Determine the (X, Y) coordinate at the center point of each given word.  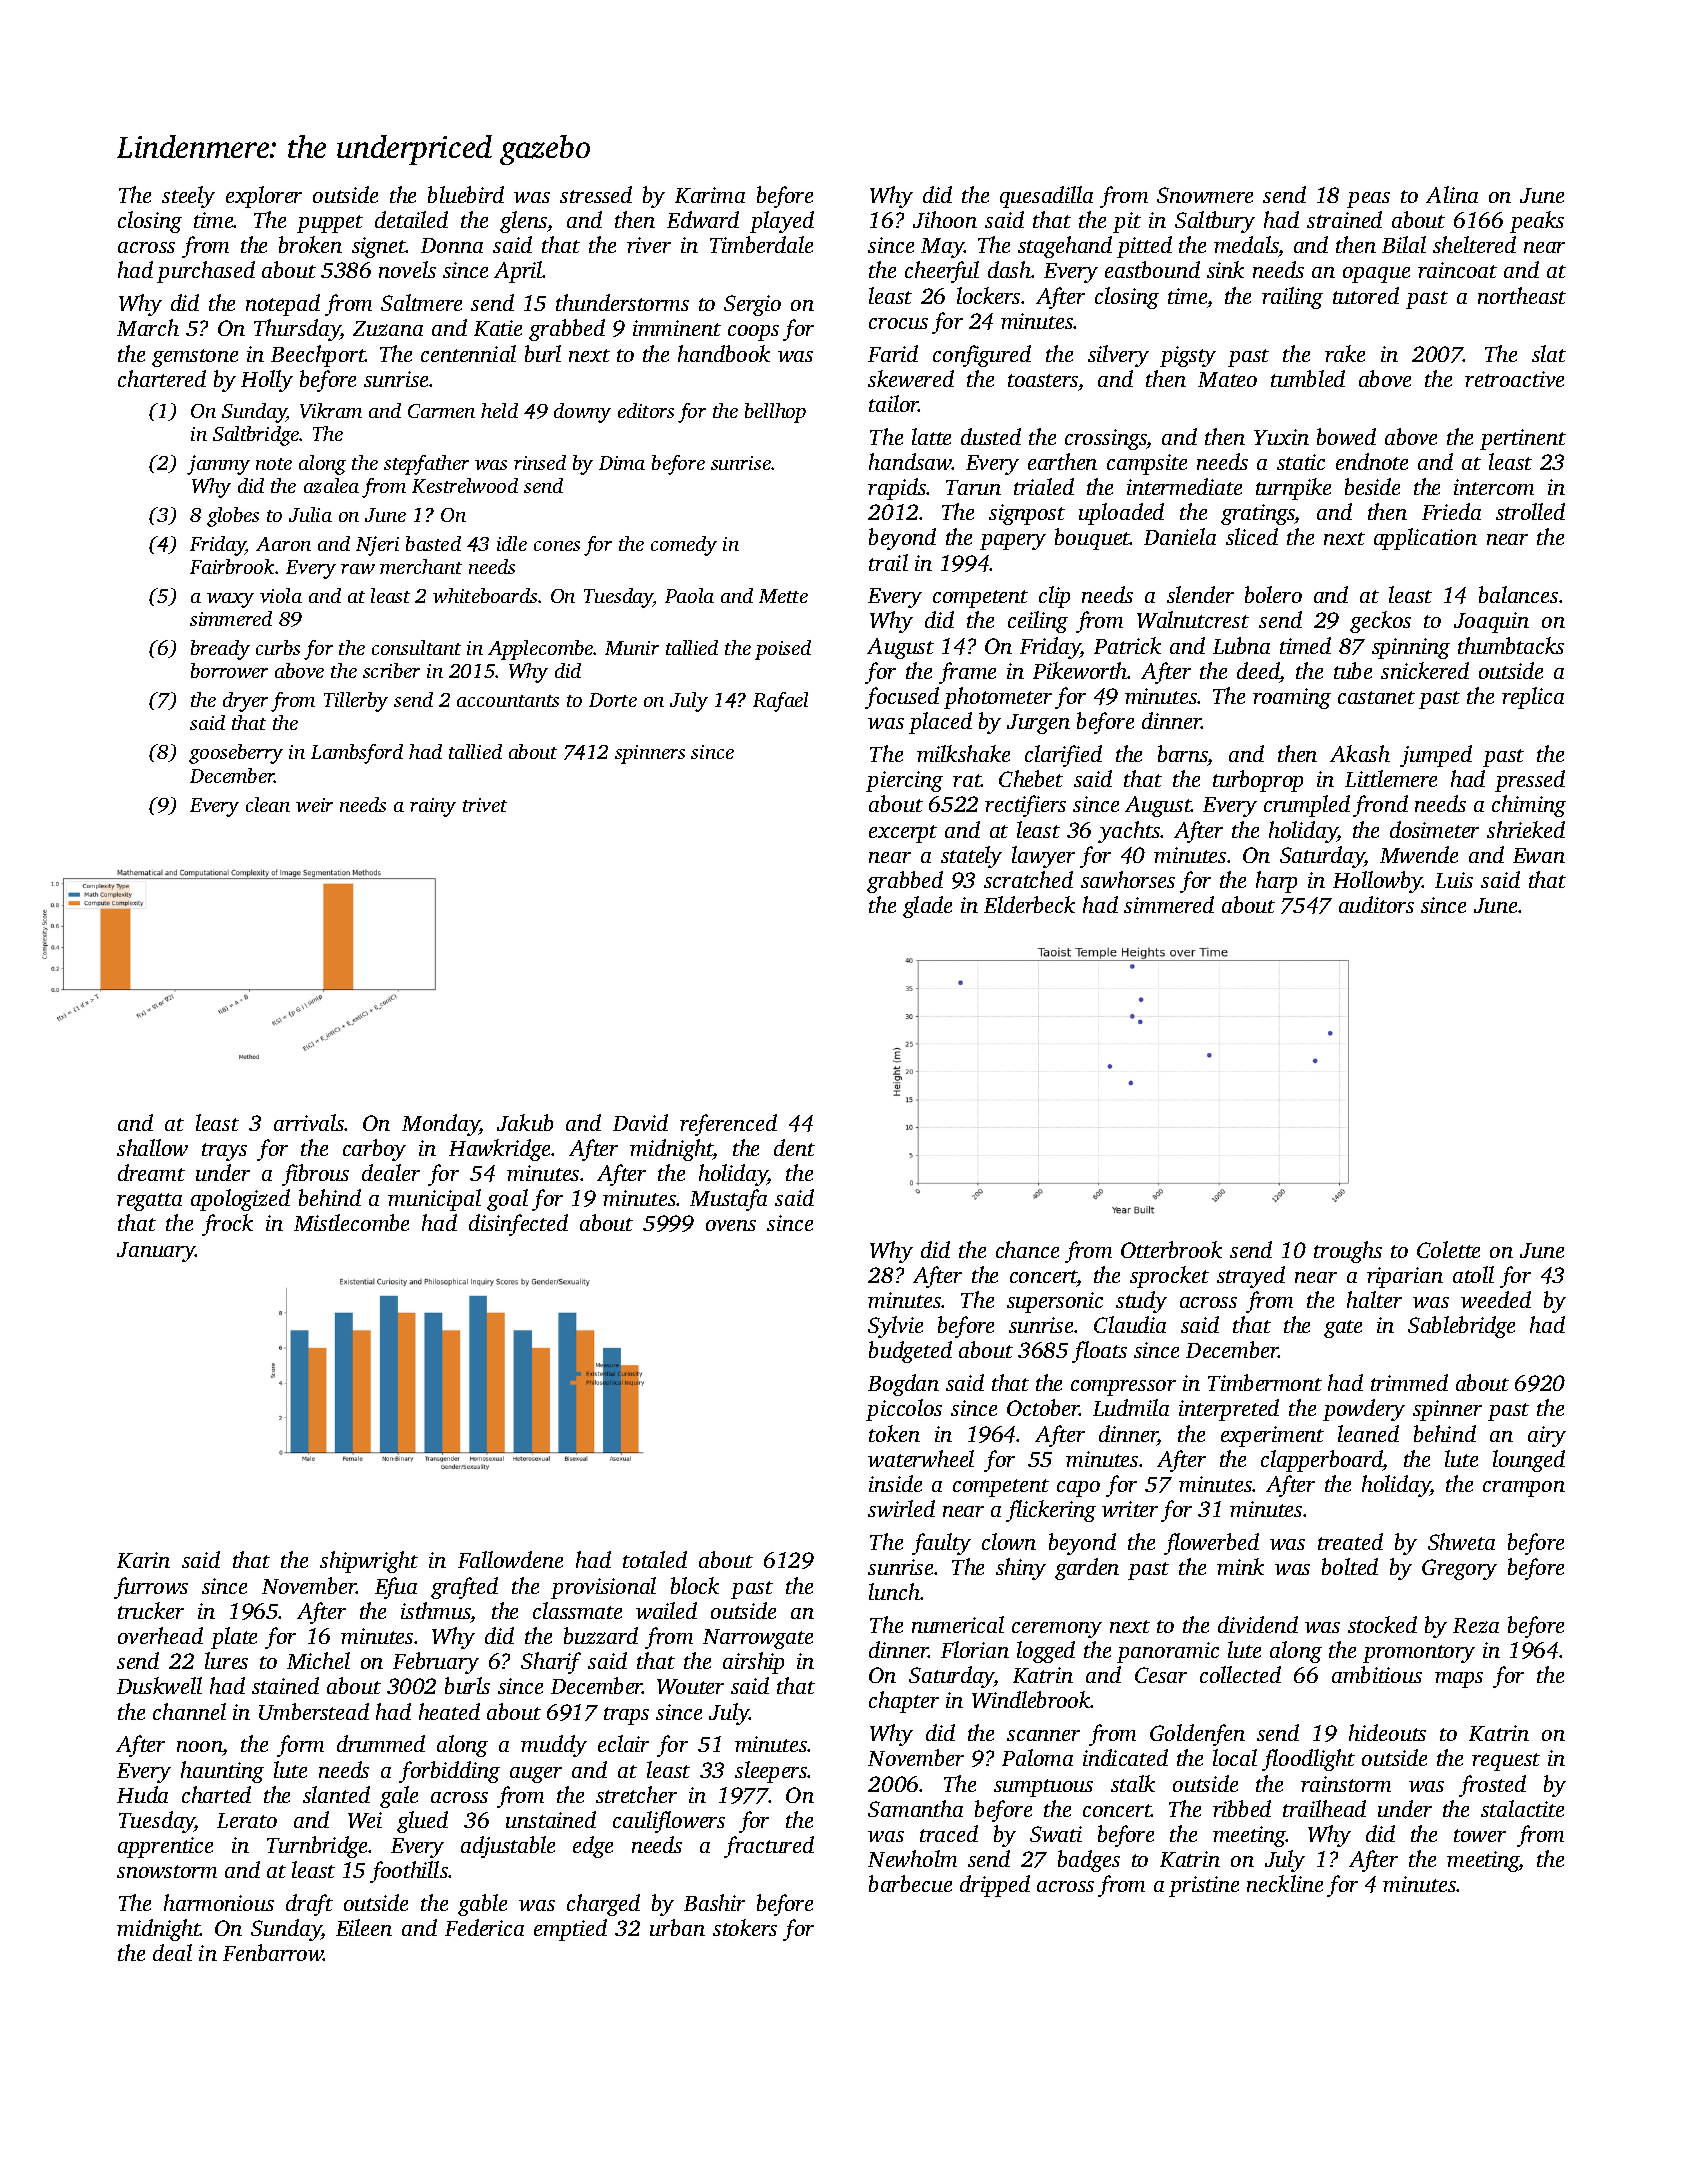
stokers (745, 1927)
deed (1258, 670)
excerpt (903, 834)
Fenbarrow (273, 1952)
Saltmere (421, 302)
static (1301, 462)
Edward (703, 219)
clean (268, 804)
